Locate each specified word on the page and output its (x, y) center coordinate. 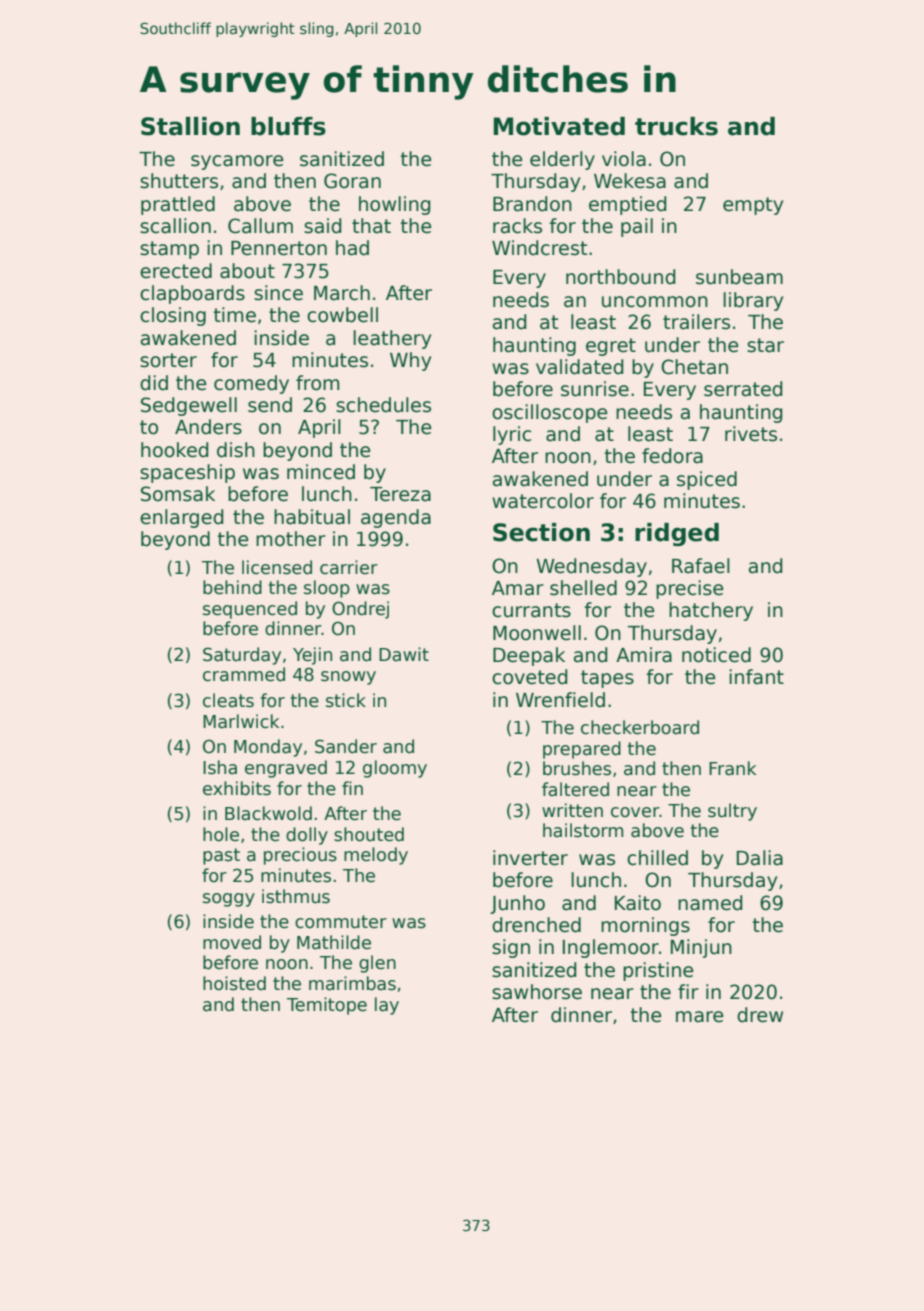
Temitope (327, 1006)
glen (377, 964)
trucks (676, 126)
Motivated (559, 126)
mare (700, 1017)
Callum (260, 226)
